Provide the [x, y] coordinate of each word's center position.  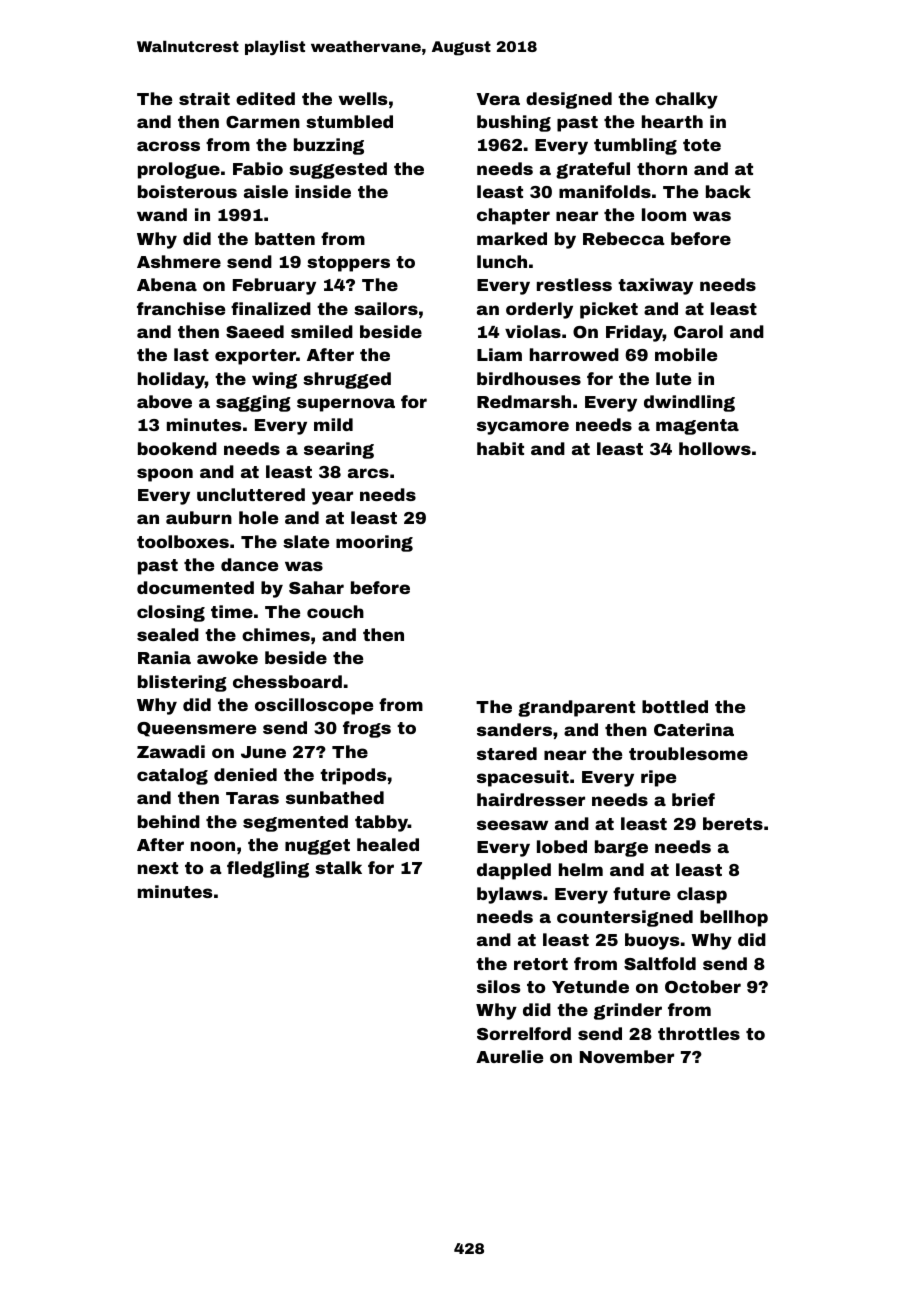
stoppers [348, 264]
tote [702, 145]
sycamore [523, 428]
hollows [715, 448]
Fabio [258, 168]
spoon [165, 475]
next [158, 868]
